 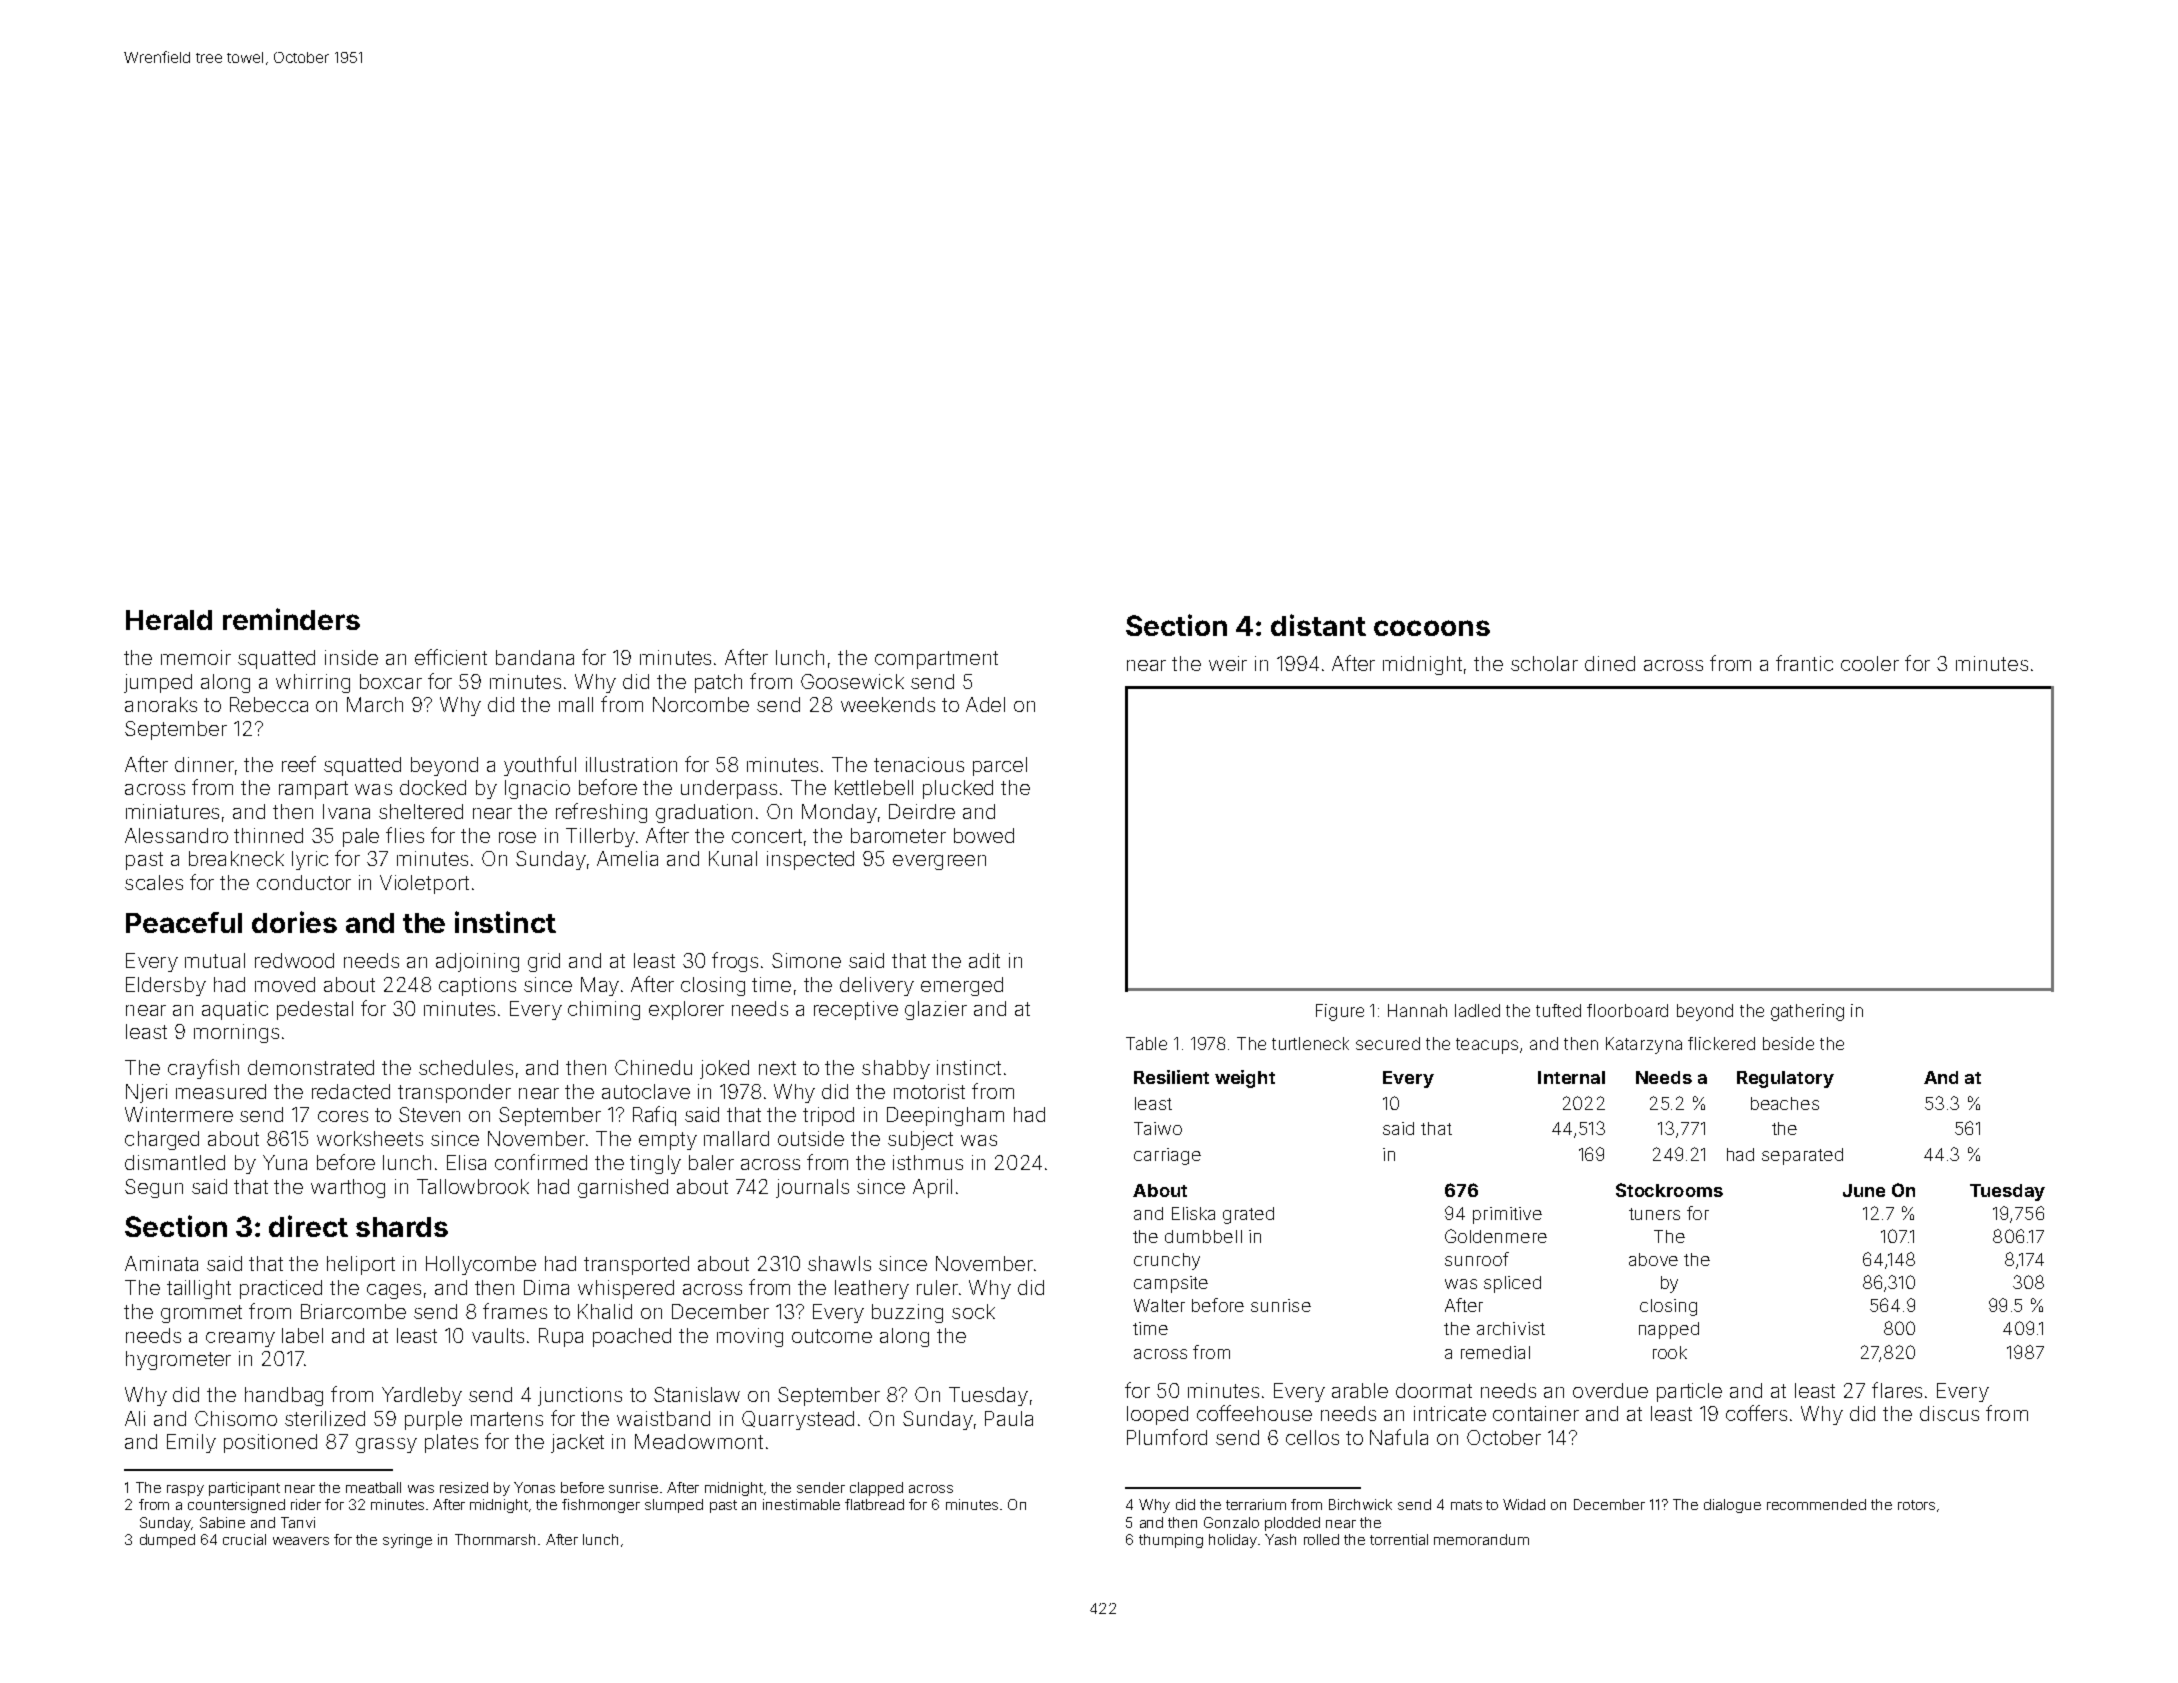 What do you see at coordinates (407, 1541) in the screenshot?
I see `syringe` at bounding box center [407, 1541].
